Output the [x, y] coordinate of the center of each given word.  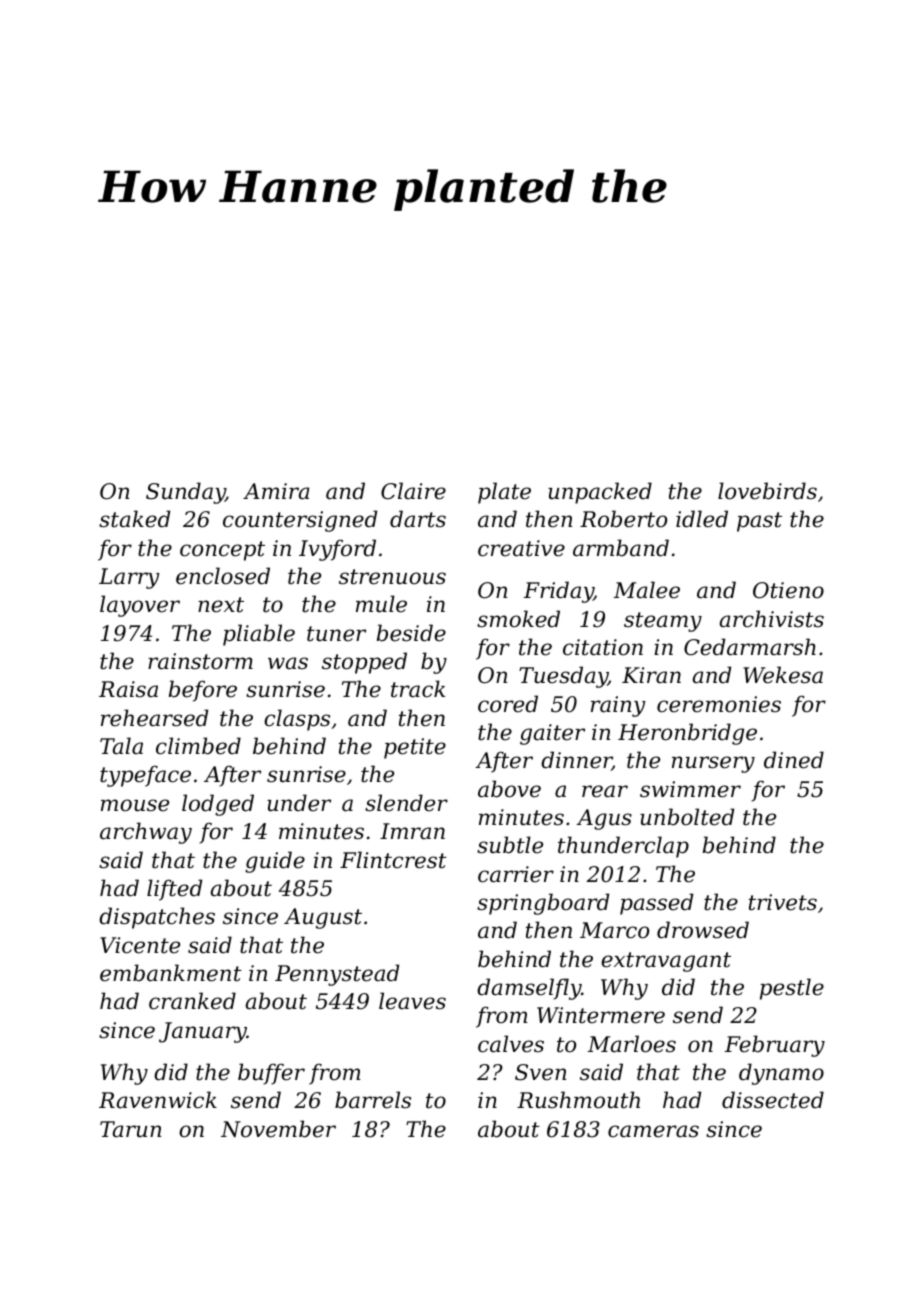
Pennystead [337, 975]
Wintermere [601, 1015]
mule [381, 604]
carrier [516, 874]
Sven [540, 1072]
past [759, 522]
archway [146, 833]
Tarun [130, 1129]
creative [521, 548]
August [323, 918]
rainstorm [200, 661]
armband [621, 548]
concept [222, 551]
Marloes [632, 1044]
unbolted [687, 817]
